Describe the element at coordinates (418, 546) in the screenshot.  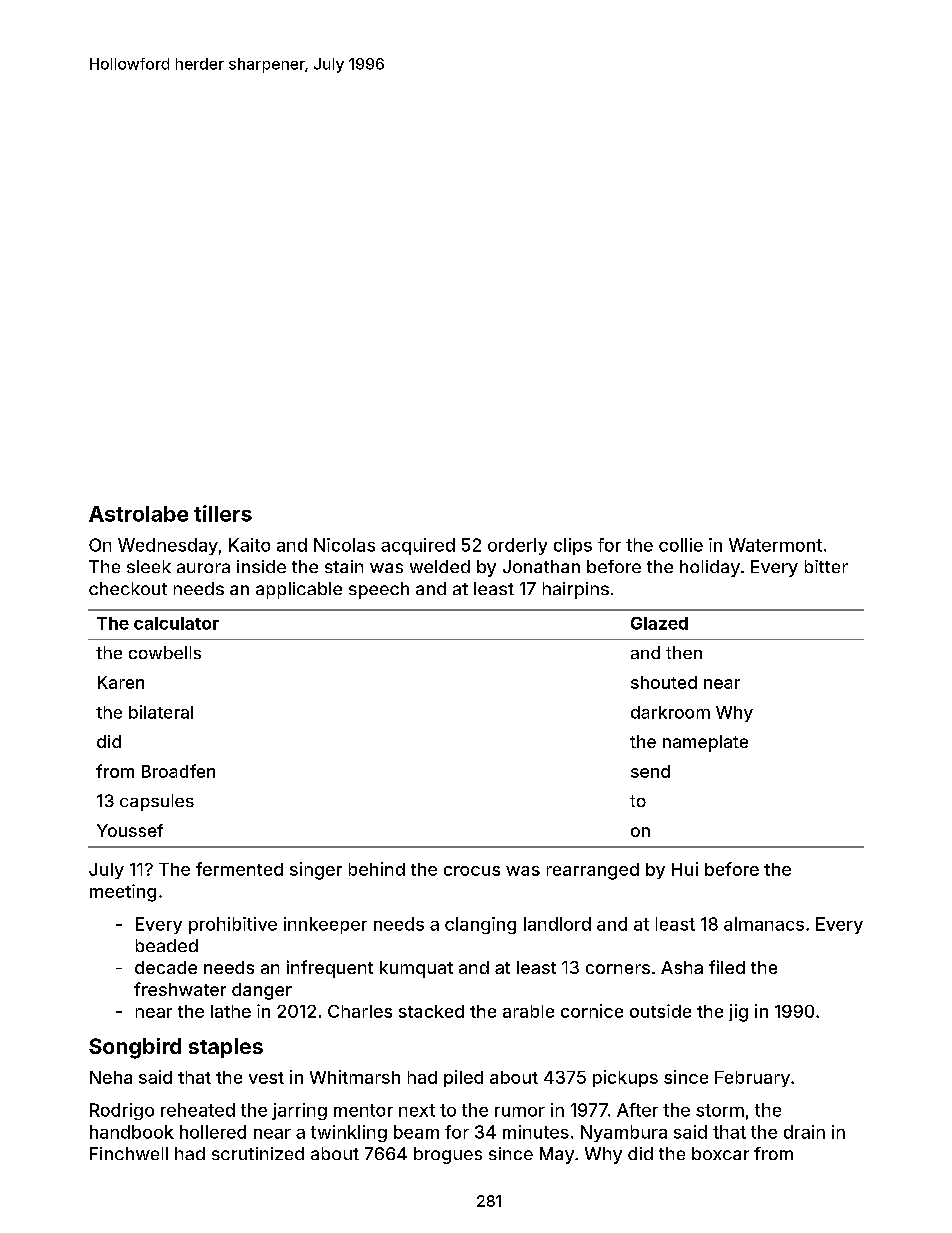
I see `acquired` at that location.
